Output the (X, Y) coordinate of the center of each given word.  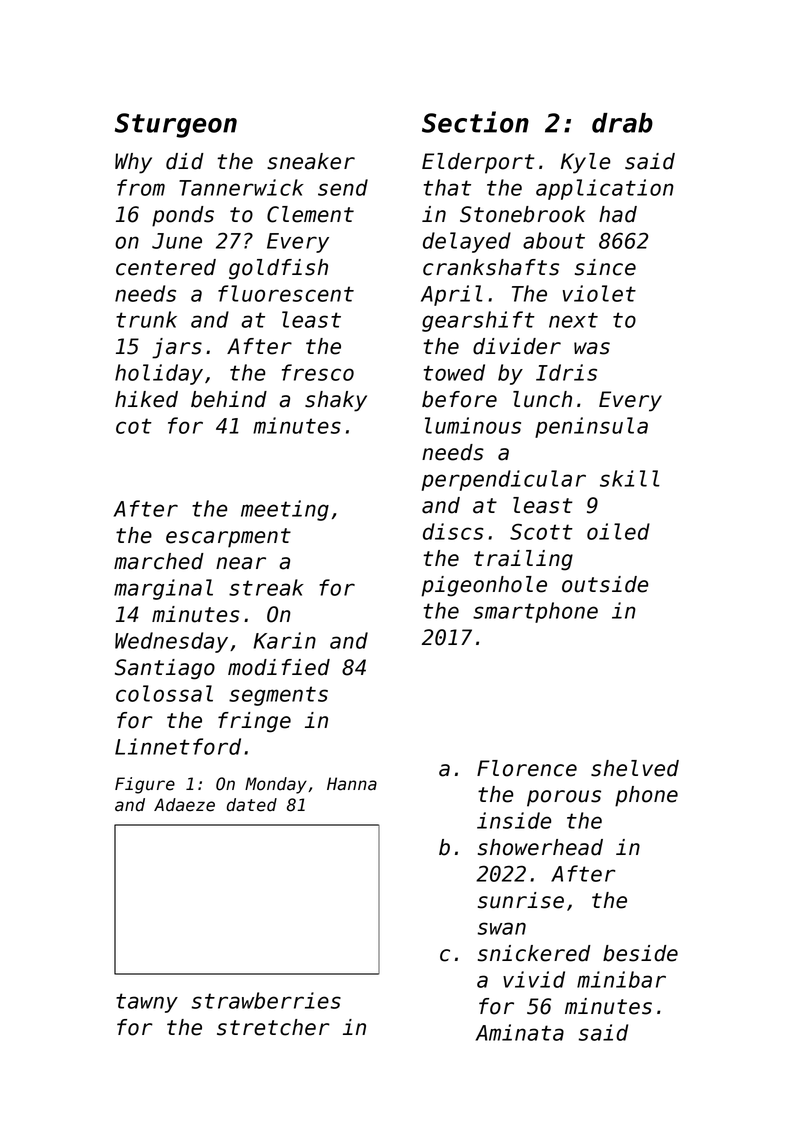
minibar (621, 979)
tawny (147, 1003)
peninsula (591, 427)
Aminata (520, 1032)
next (573, 320)
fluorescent (286, 293)
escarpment (228, 538)
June (177, 241)
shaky (336, 401)
